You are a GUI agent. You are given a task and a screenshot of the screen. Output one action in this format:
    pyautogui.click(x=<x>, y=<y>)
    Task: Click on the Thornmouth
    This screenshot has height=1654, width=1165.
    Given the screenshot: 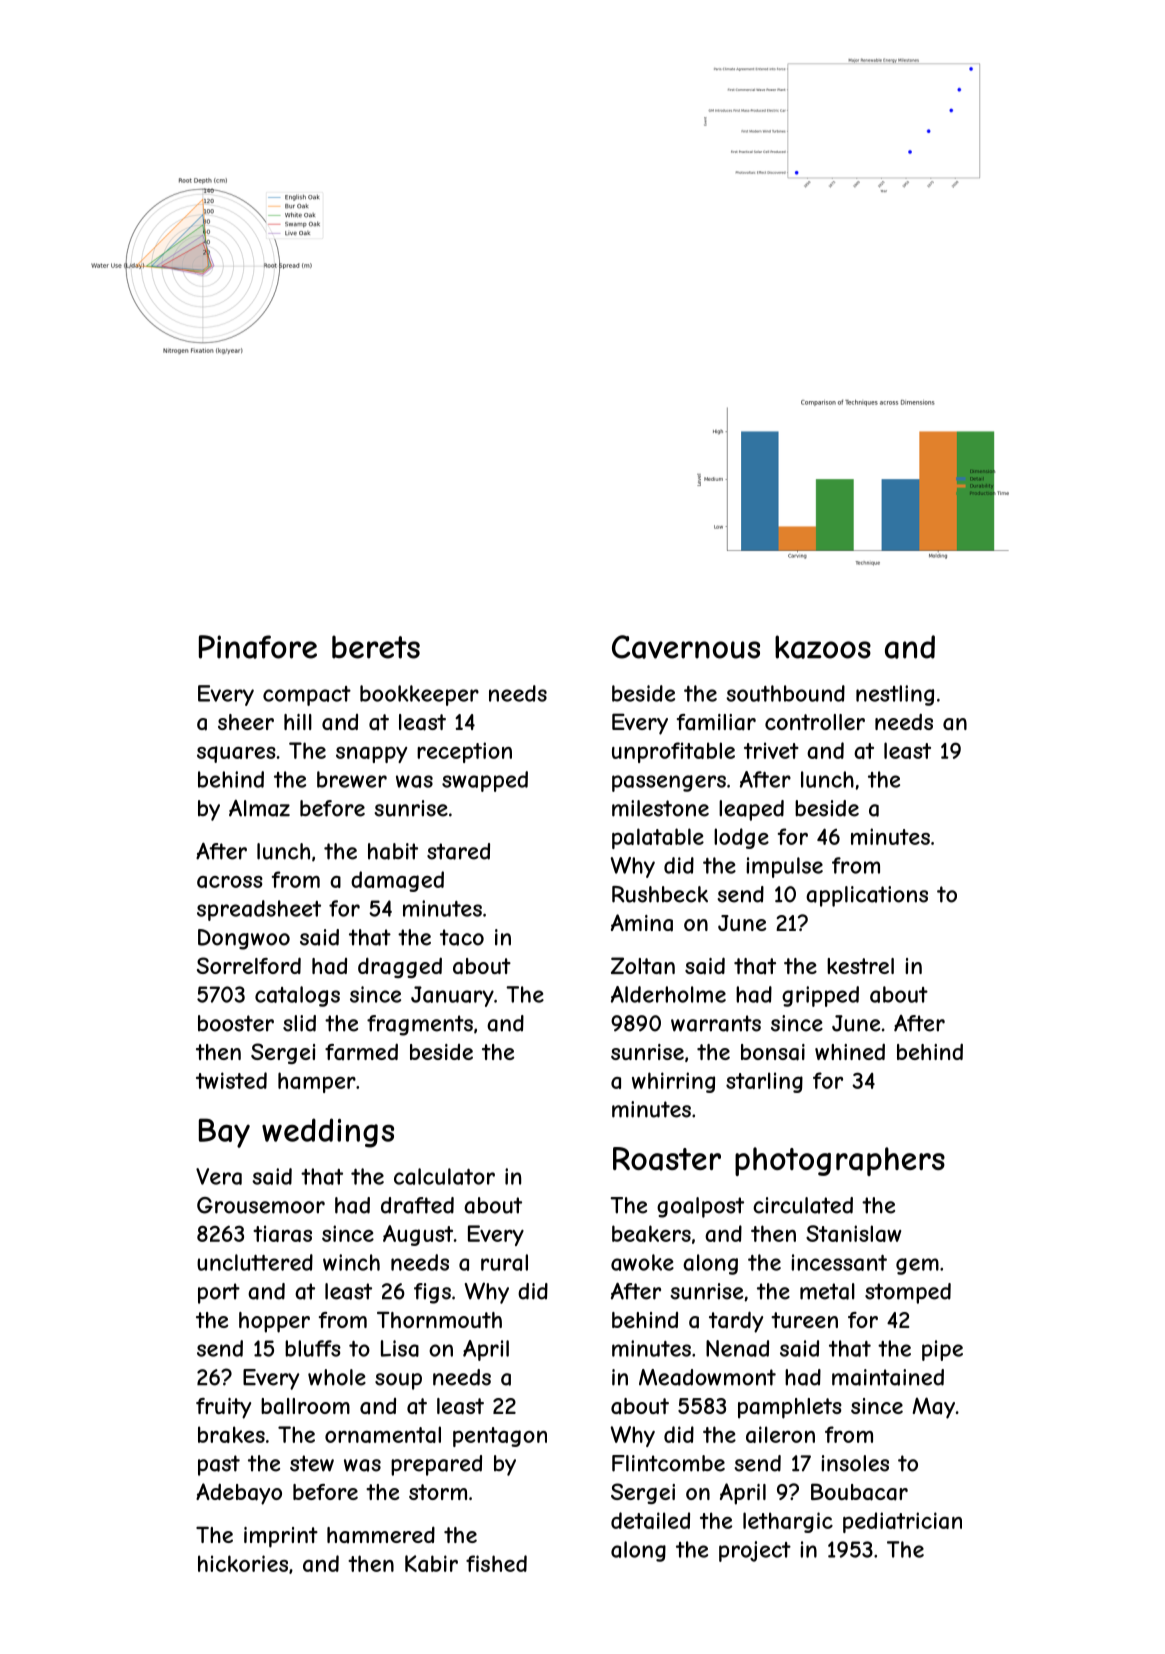 What is the action you would take?
    pyautogui.click(x=439, y=1319)
